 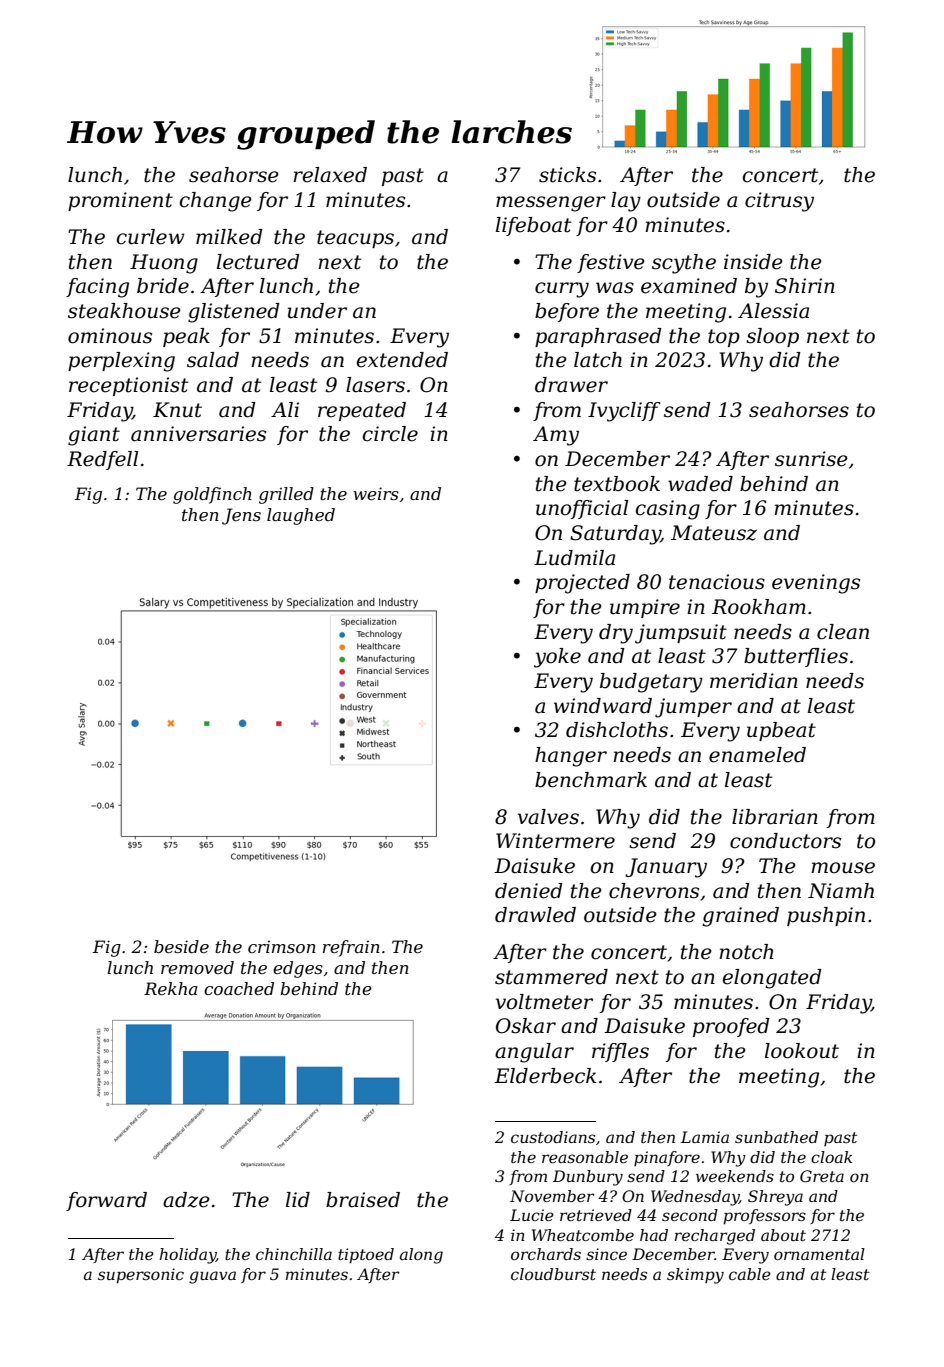 I want to click on yoke, so click(x=557, y=658).
